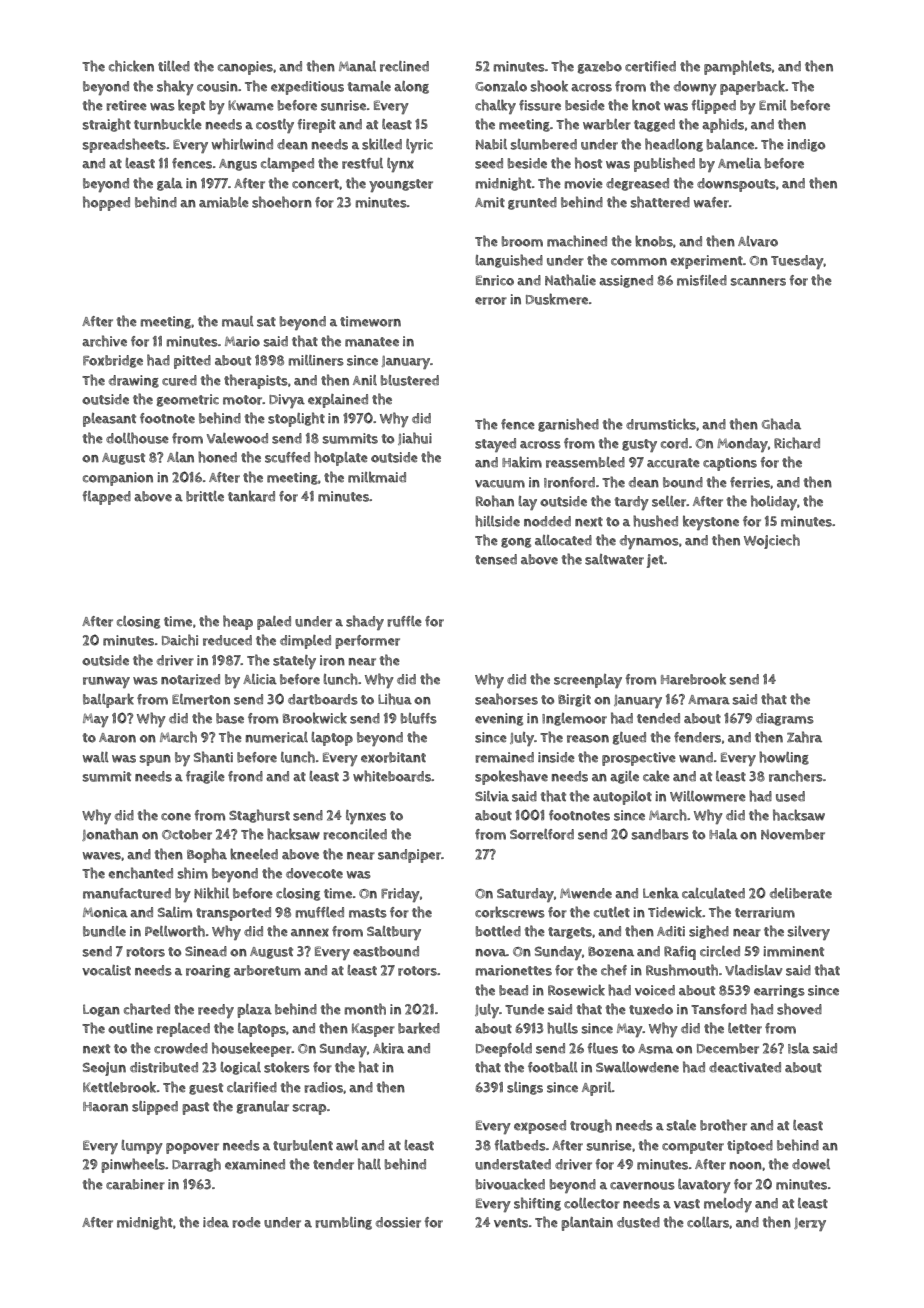  I want to click on tilled, so click(174, 66).
